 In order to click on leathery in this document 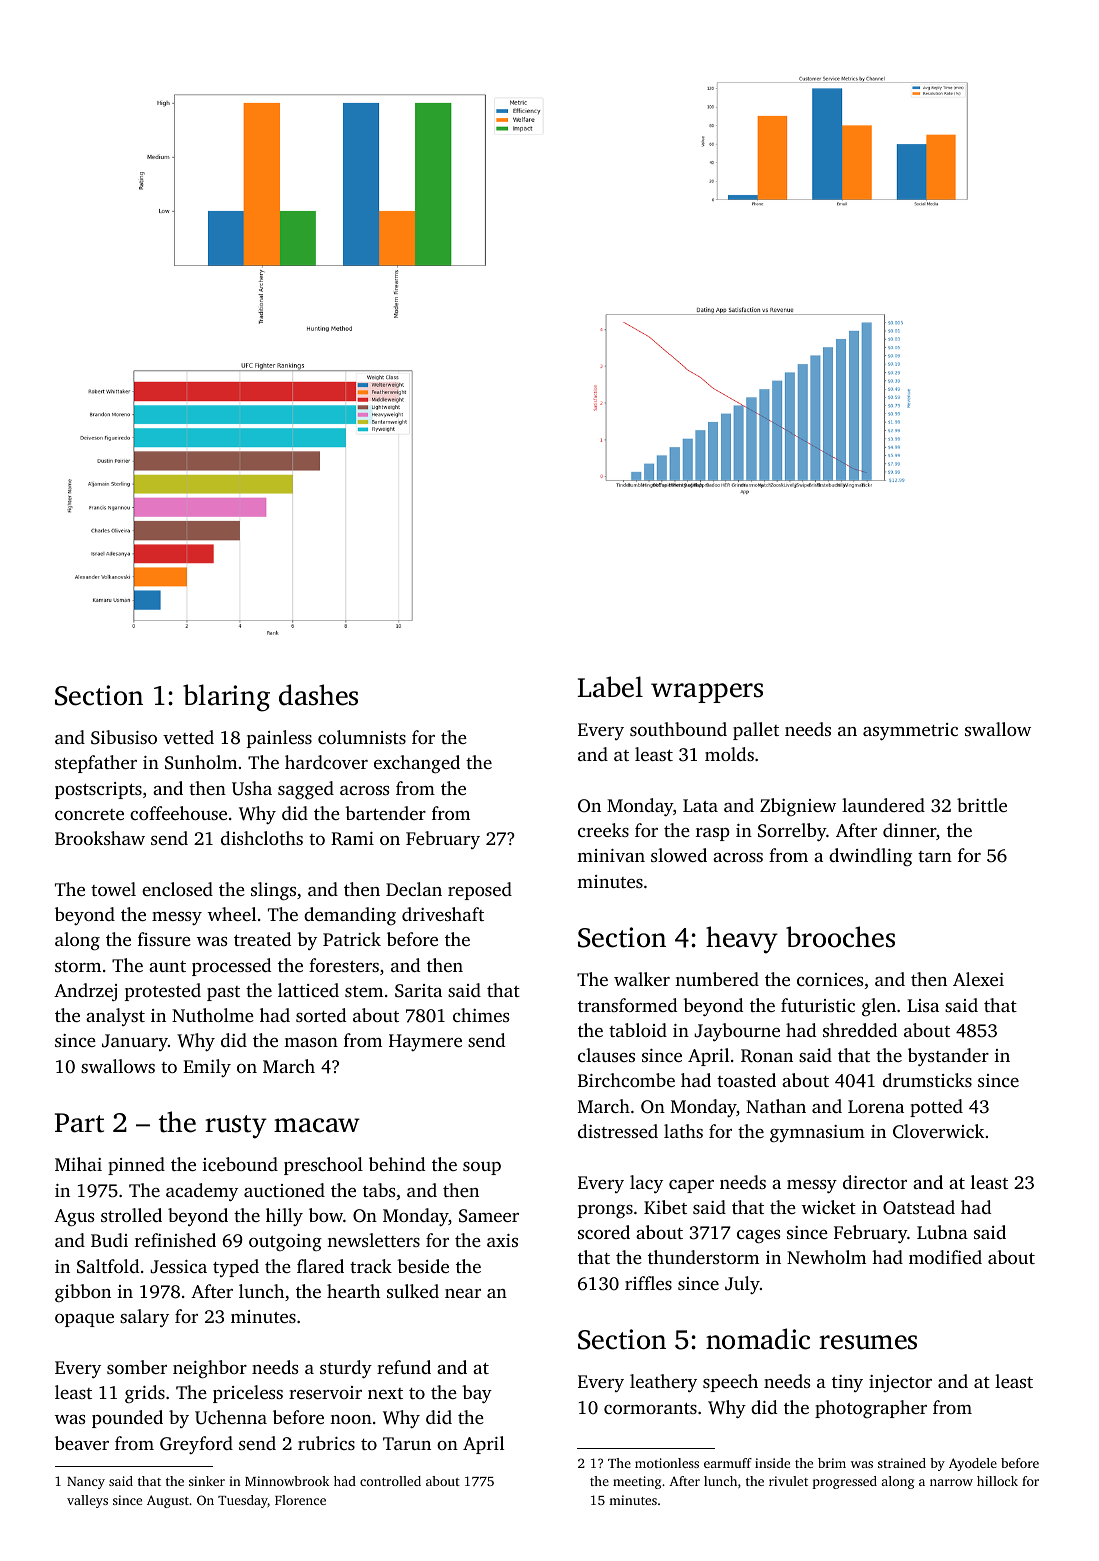, I will do `click(663, 1383)`.
